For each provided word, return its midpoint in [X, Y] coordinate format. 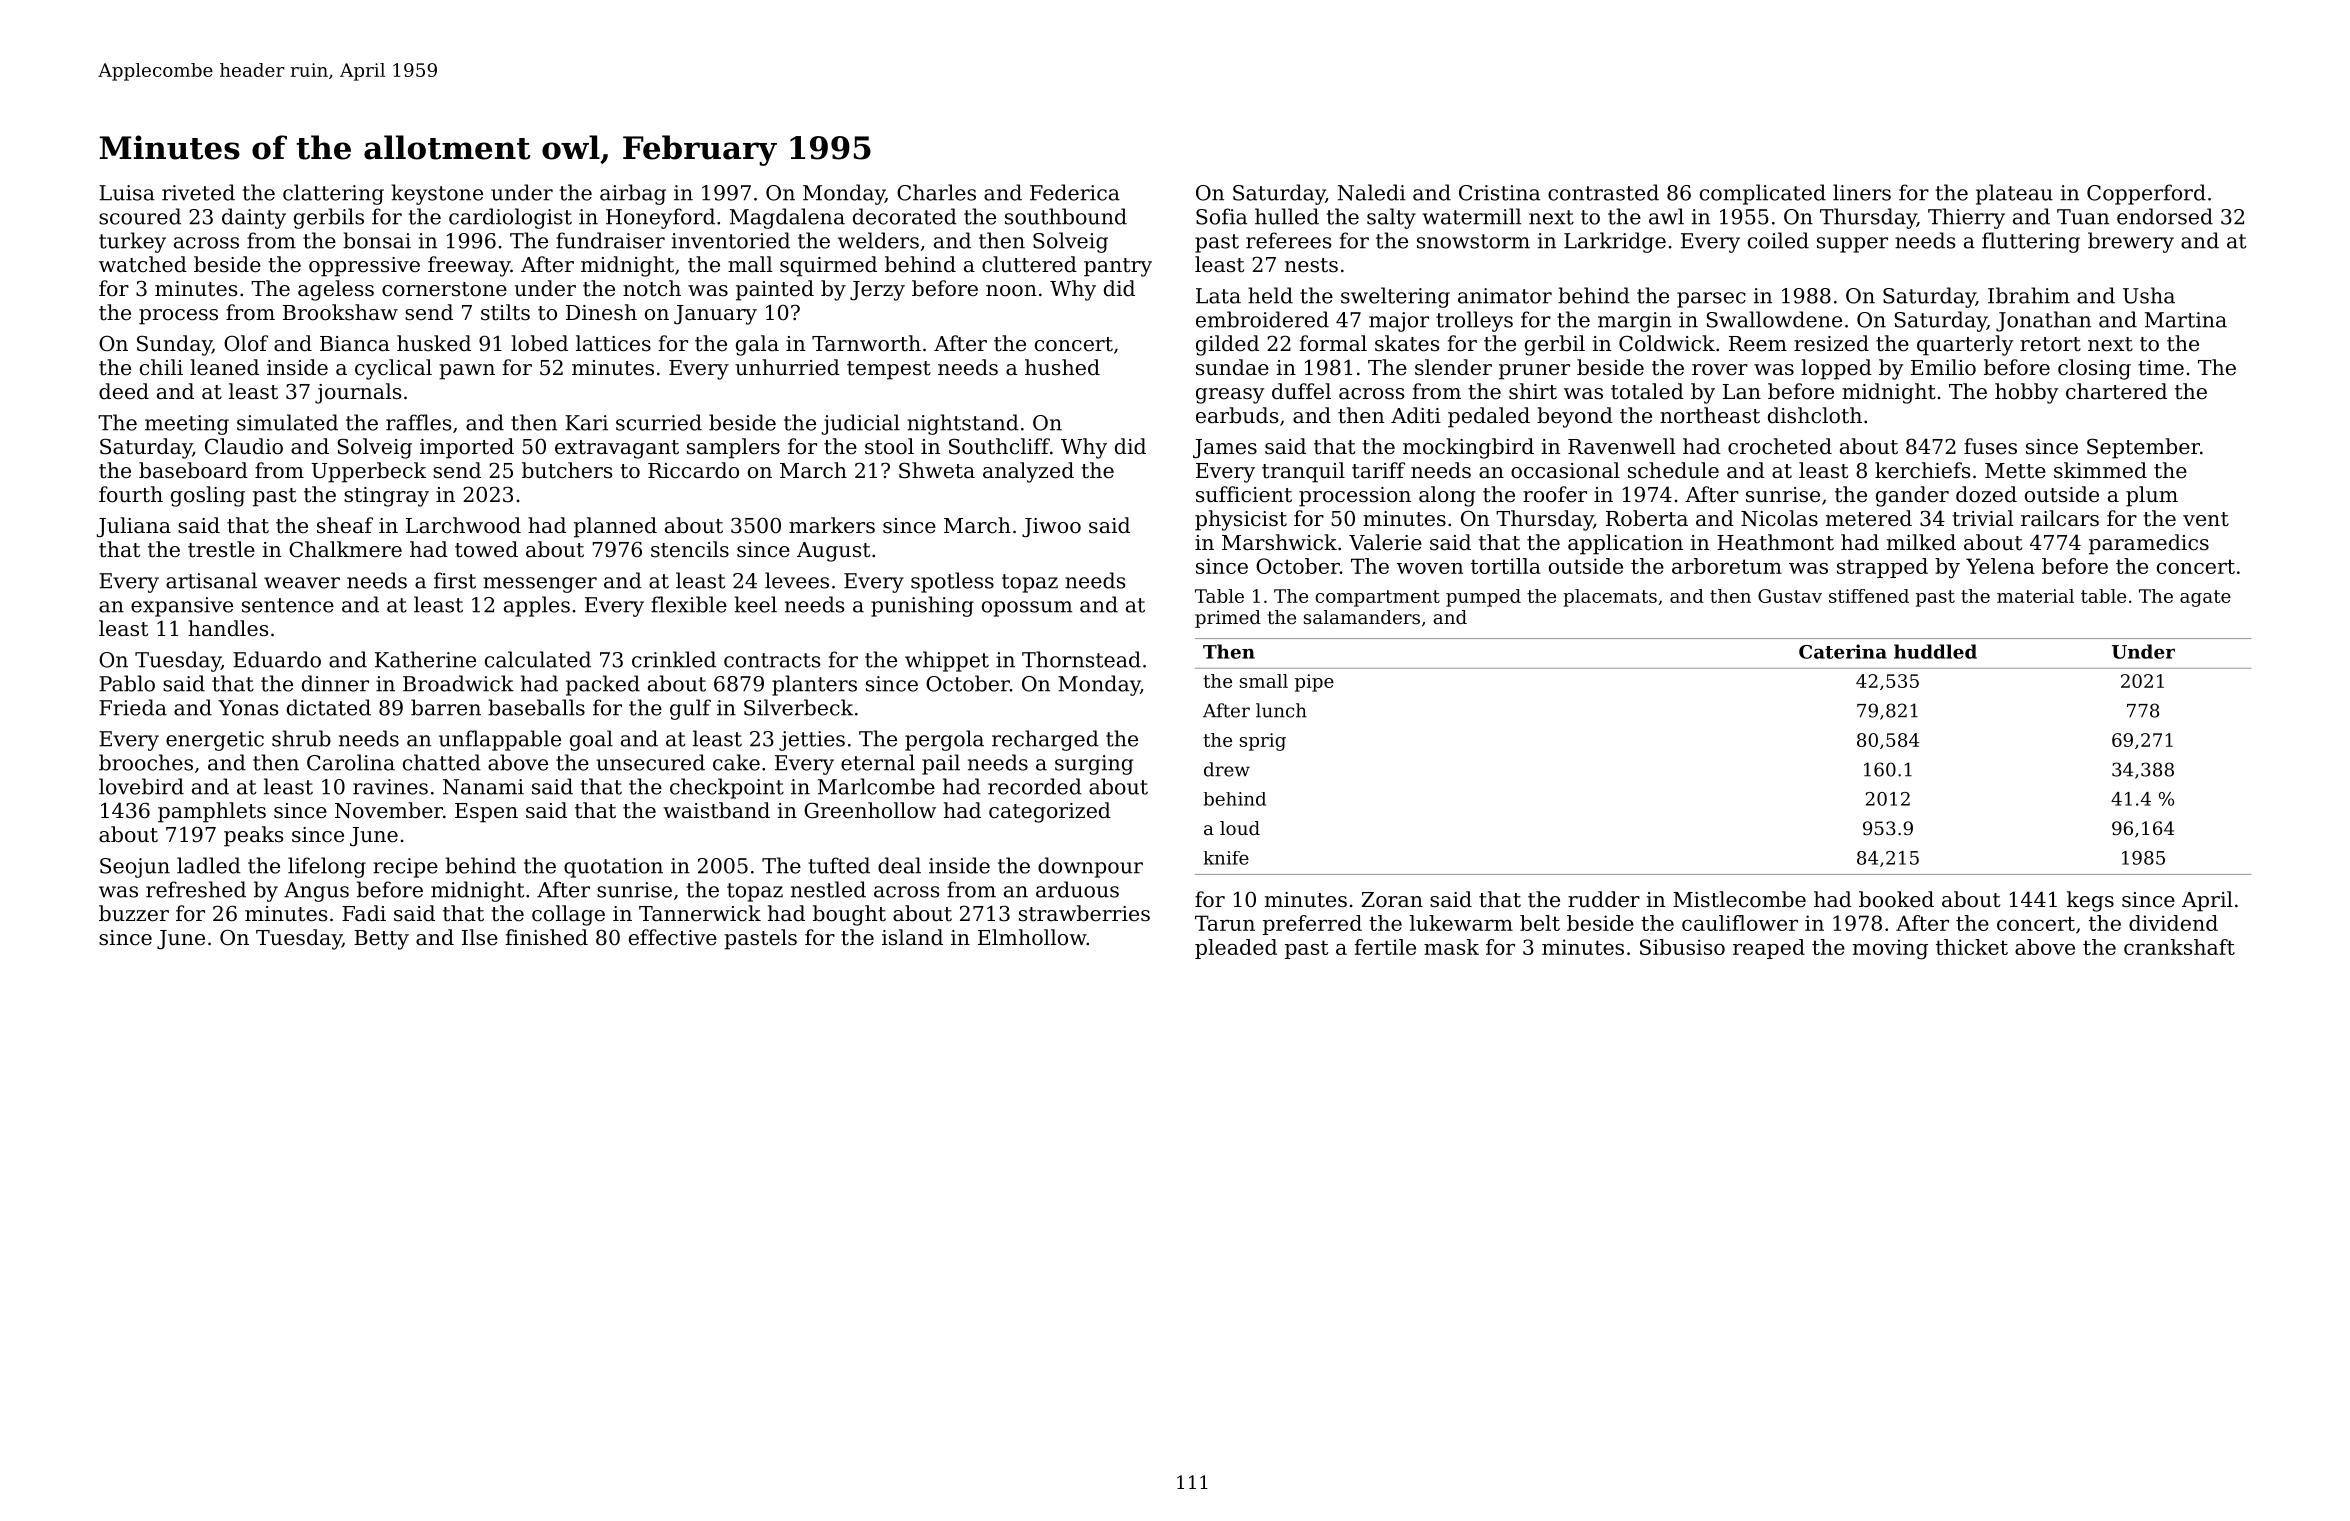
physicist [1241, 520]
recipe [405, 868]
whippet [947, 661]
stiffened [1869, 596]
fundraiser [610, 240]
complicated [1763, 194]
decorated [905, 216]
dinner [335, 683]
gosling [208, 496]
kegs [2090, 901]
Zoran [1392, 900]
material [2035, 596]
